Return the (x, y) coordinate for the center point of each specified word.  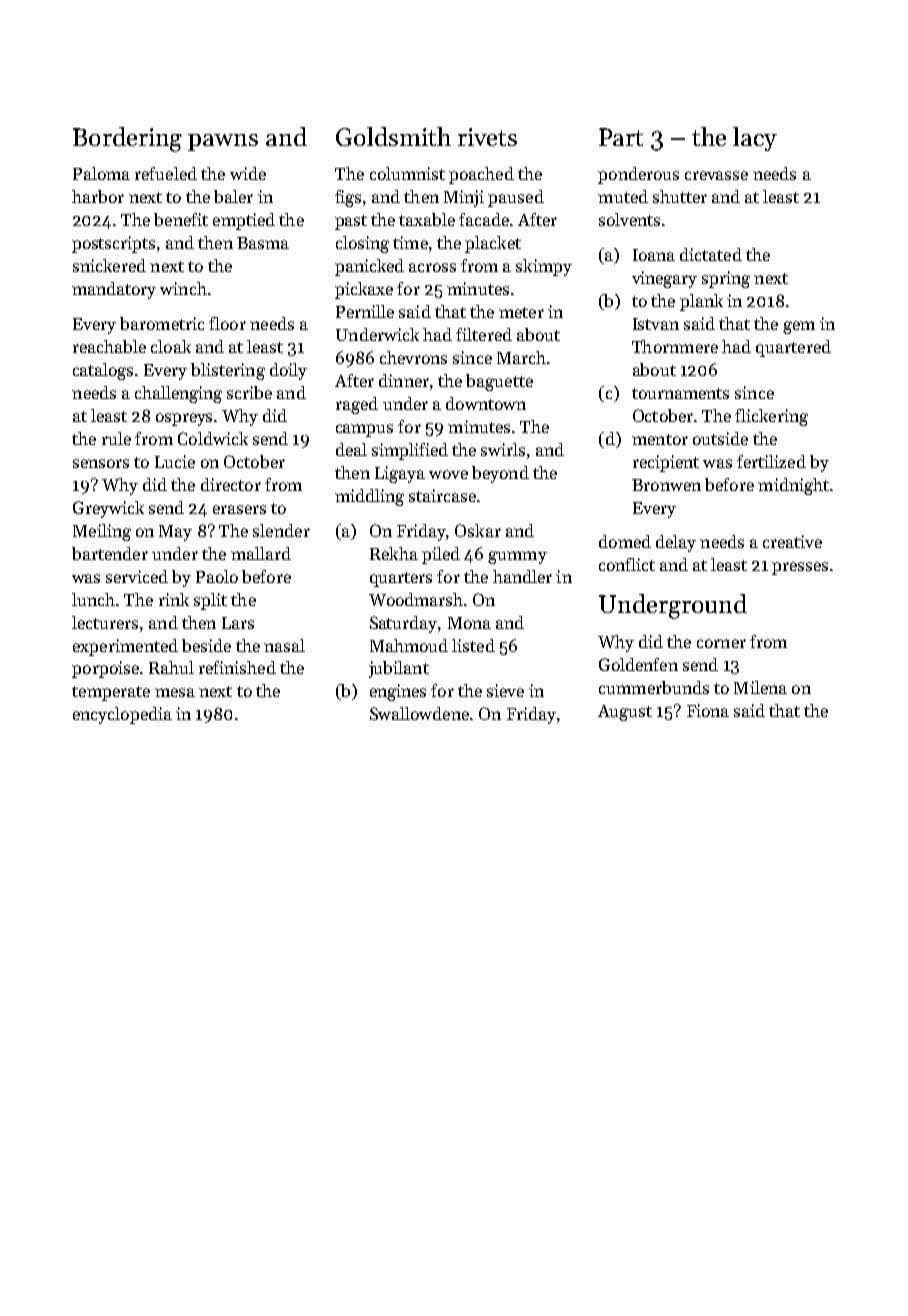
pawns (223, 142)
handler (522, 576)
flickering (771, 417)
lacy (755, 139)
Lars (238, 623)
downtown (486, 403)
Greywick (108, 509)
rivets (487, 137)
